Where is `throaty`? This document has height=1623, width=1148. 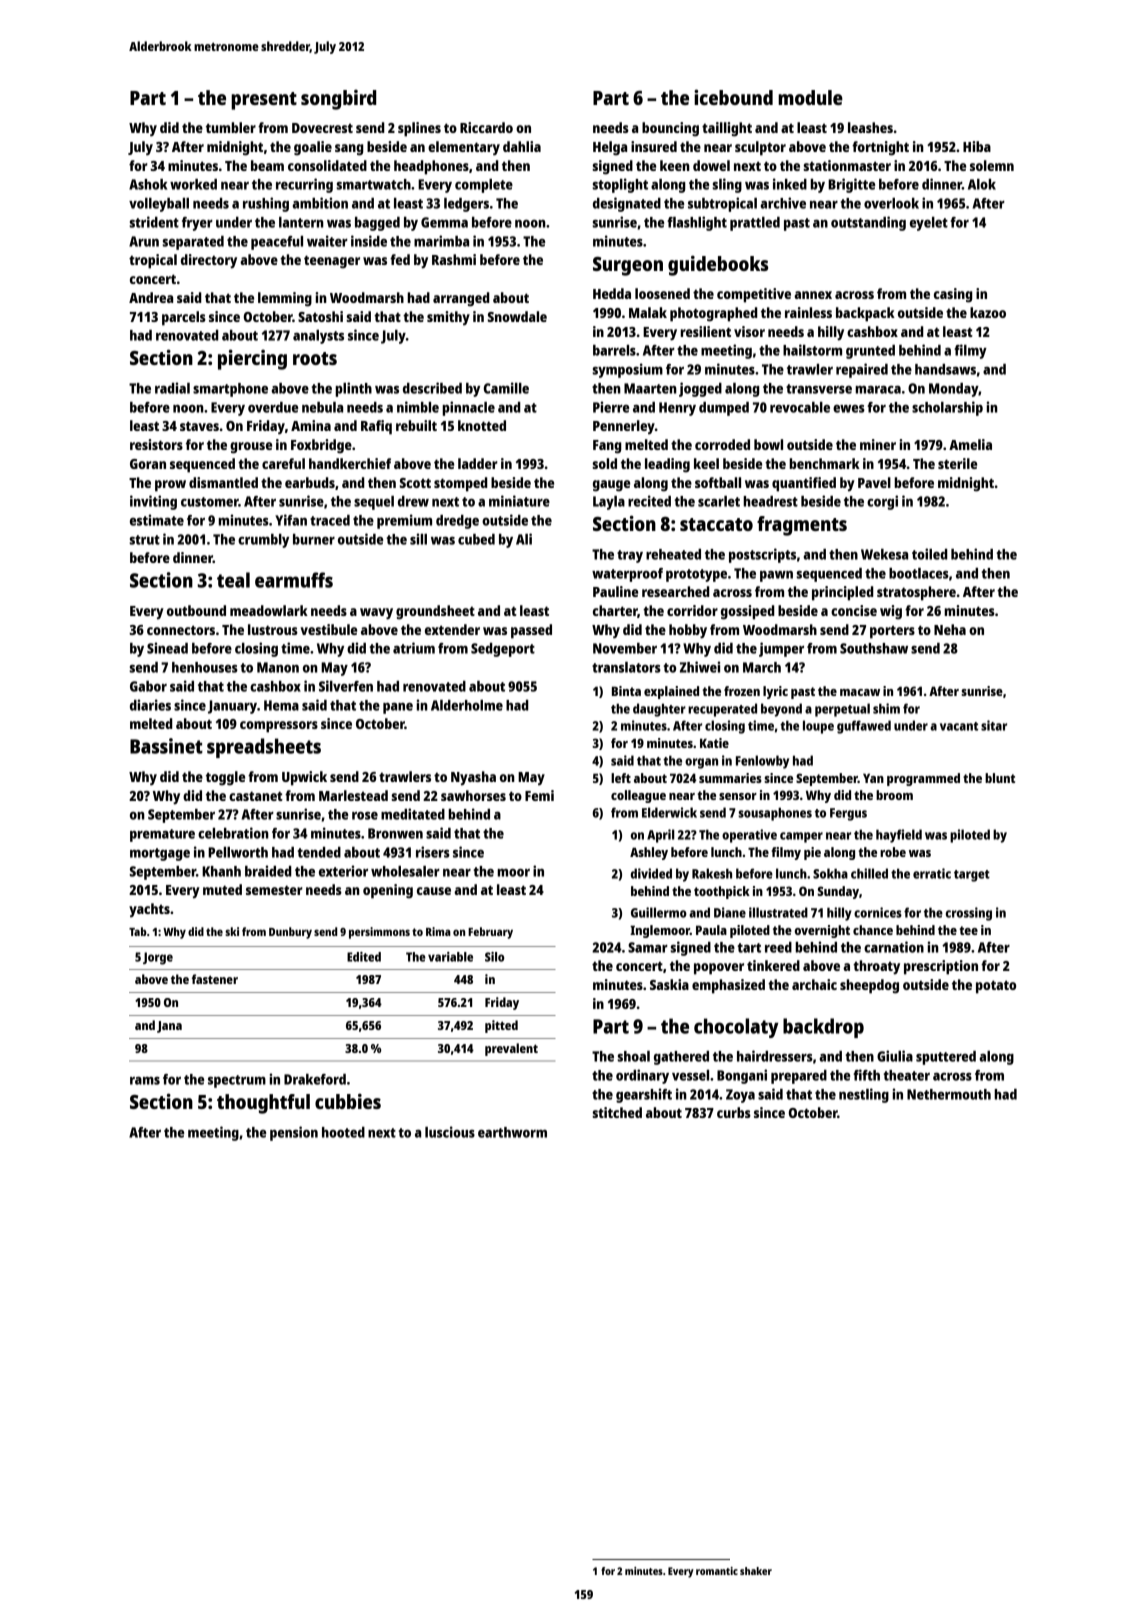
throaty is located at coordinates (876, 967).
